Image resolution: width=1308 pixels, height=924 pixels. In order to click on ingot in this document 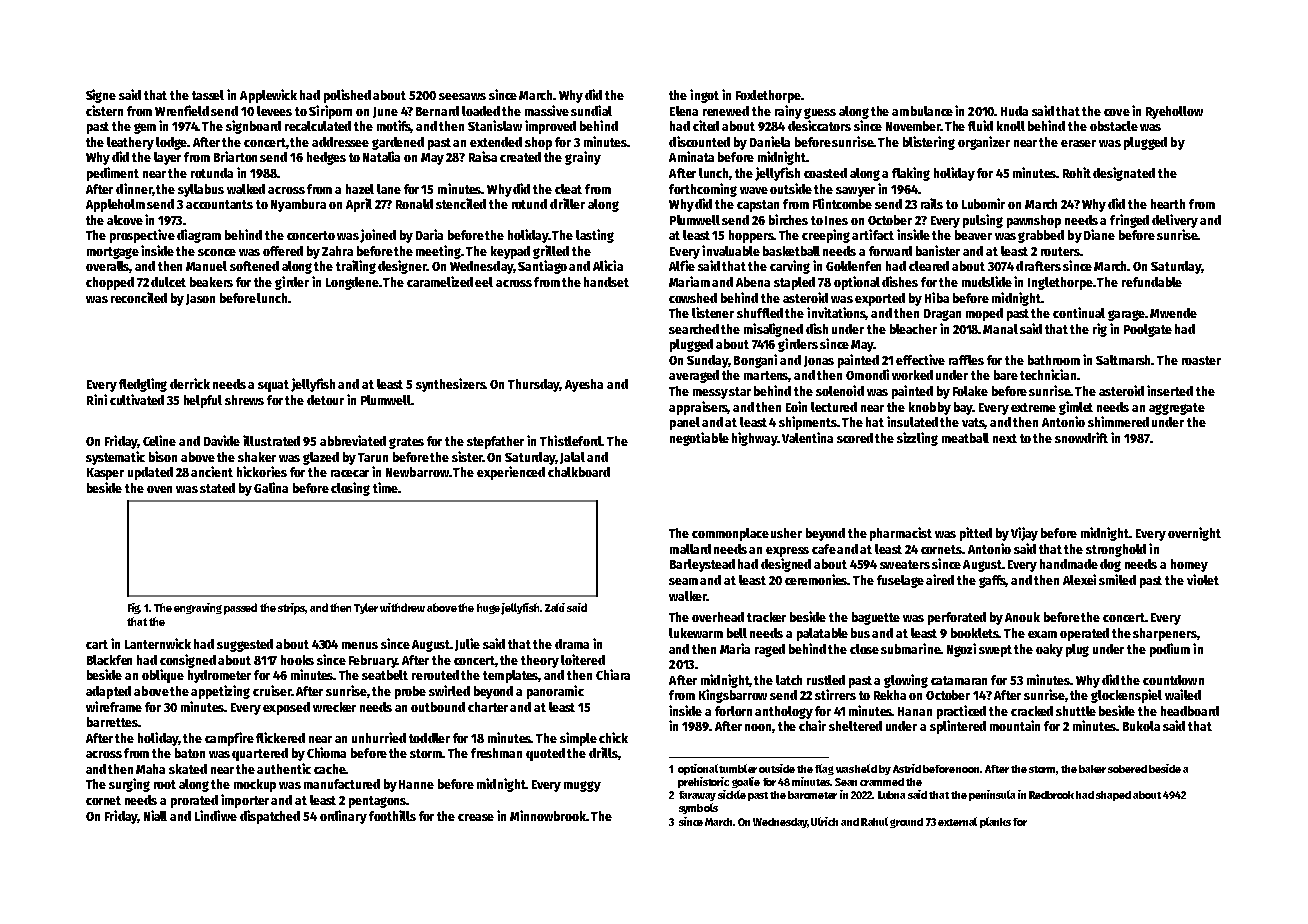, I will do `click(704, 96)`.
